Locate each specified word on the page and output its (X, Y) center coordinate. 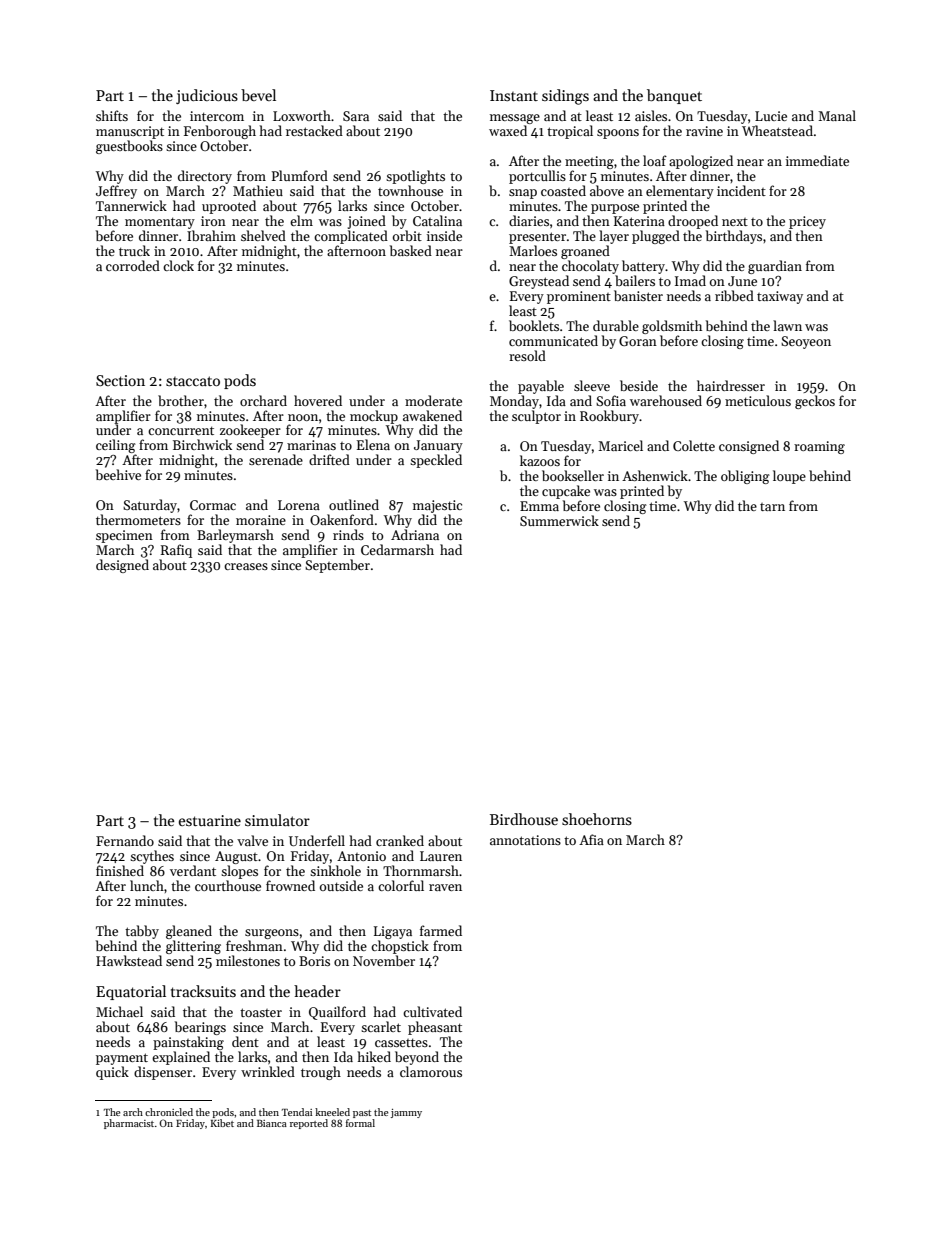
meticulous (758, 400)
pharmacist (129, 1124)
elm (301, 220)
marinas (311, 445)
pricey (807, 222)
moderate (433, 400)
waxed (508, 130)
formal (360, 1123)
